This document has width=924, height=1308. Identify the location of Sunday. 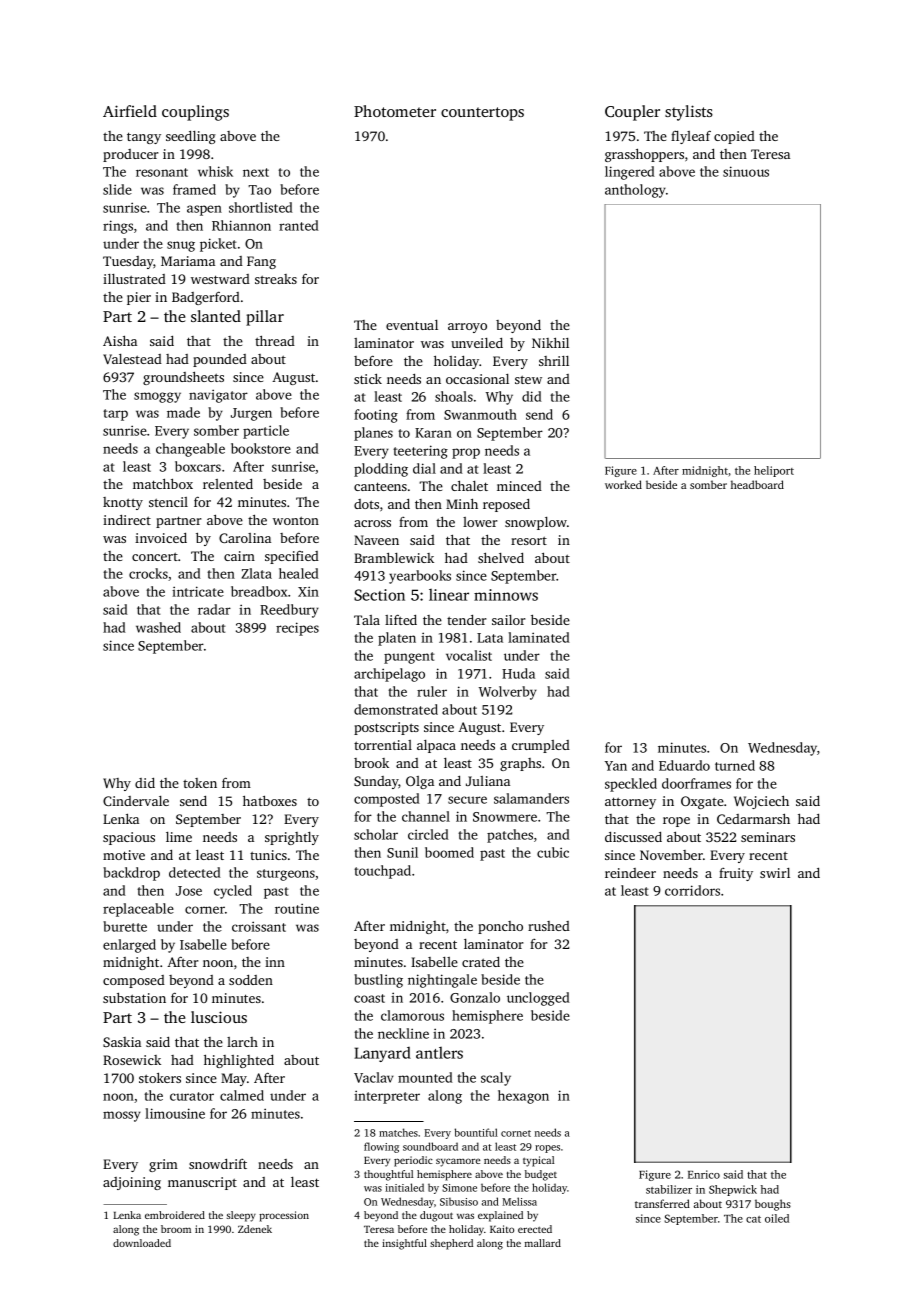
(376, 782).
